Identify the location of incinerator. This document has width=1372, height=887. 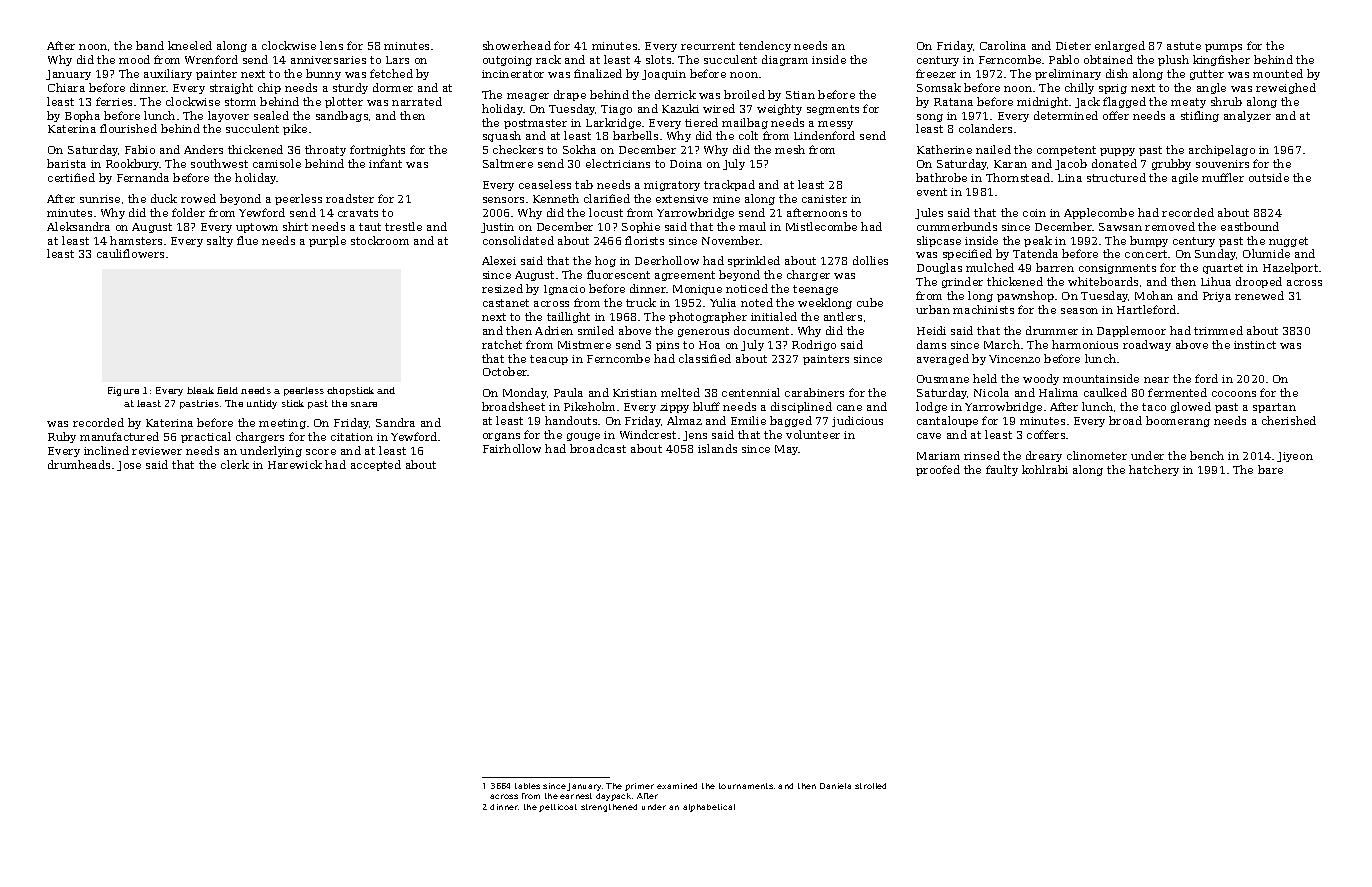
(513, 74).
